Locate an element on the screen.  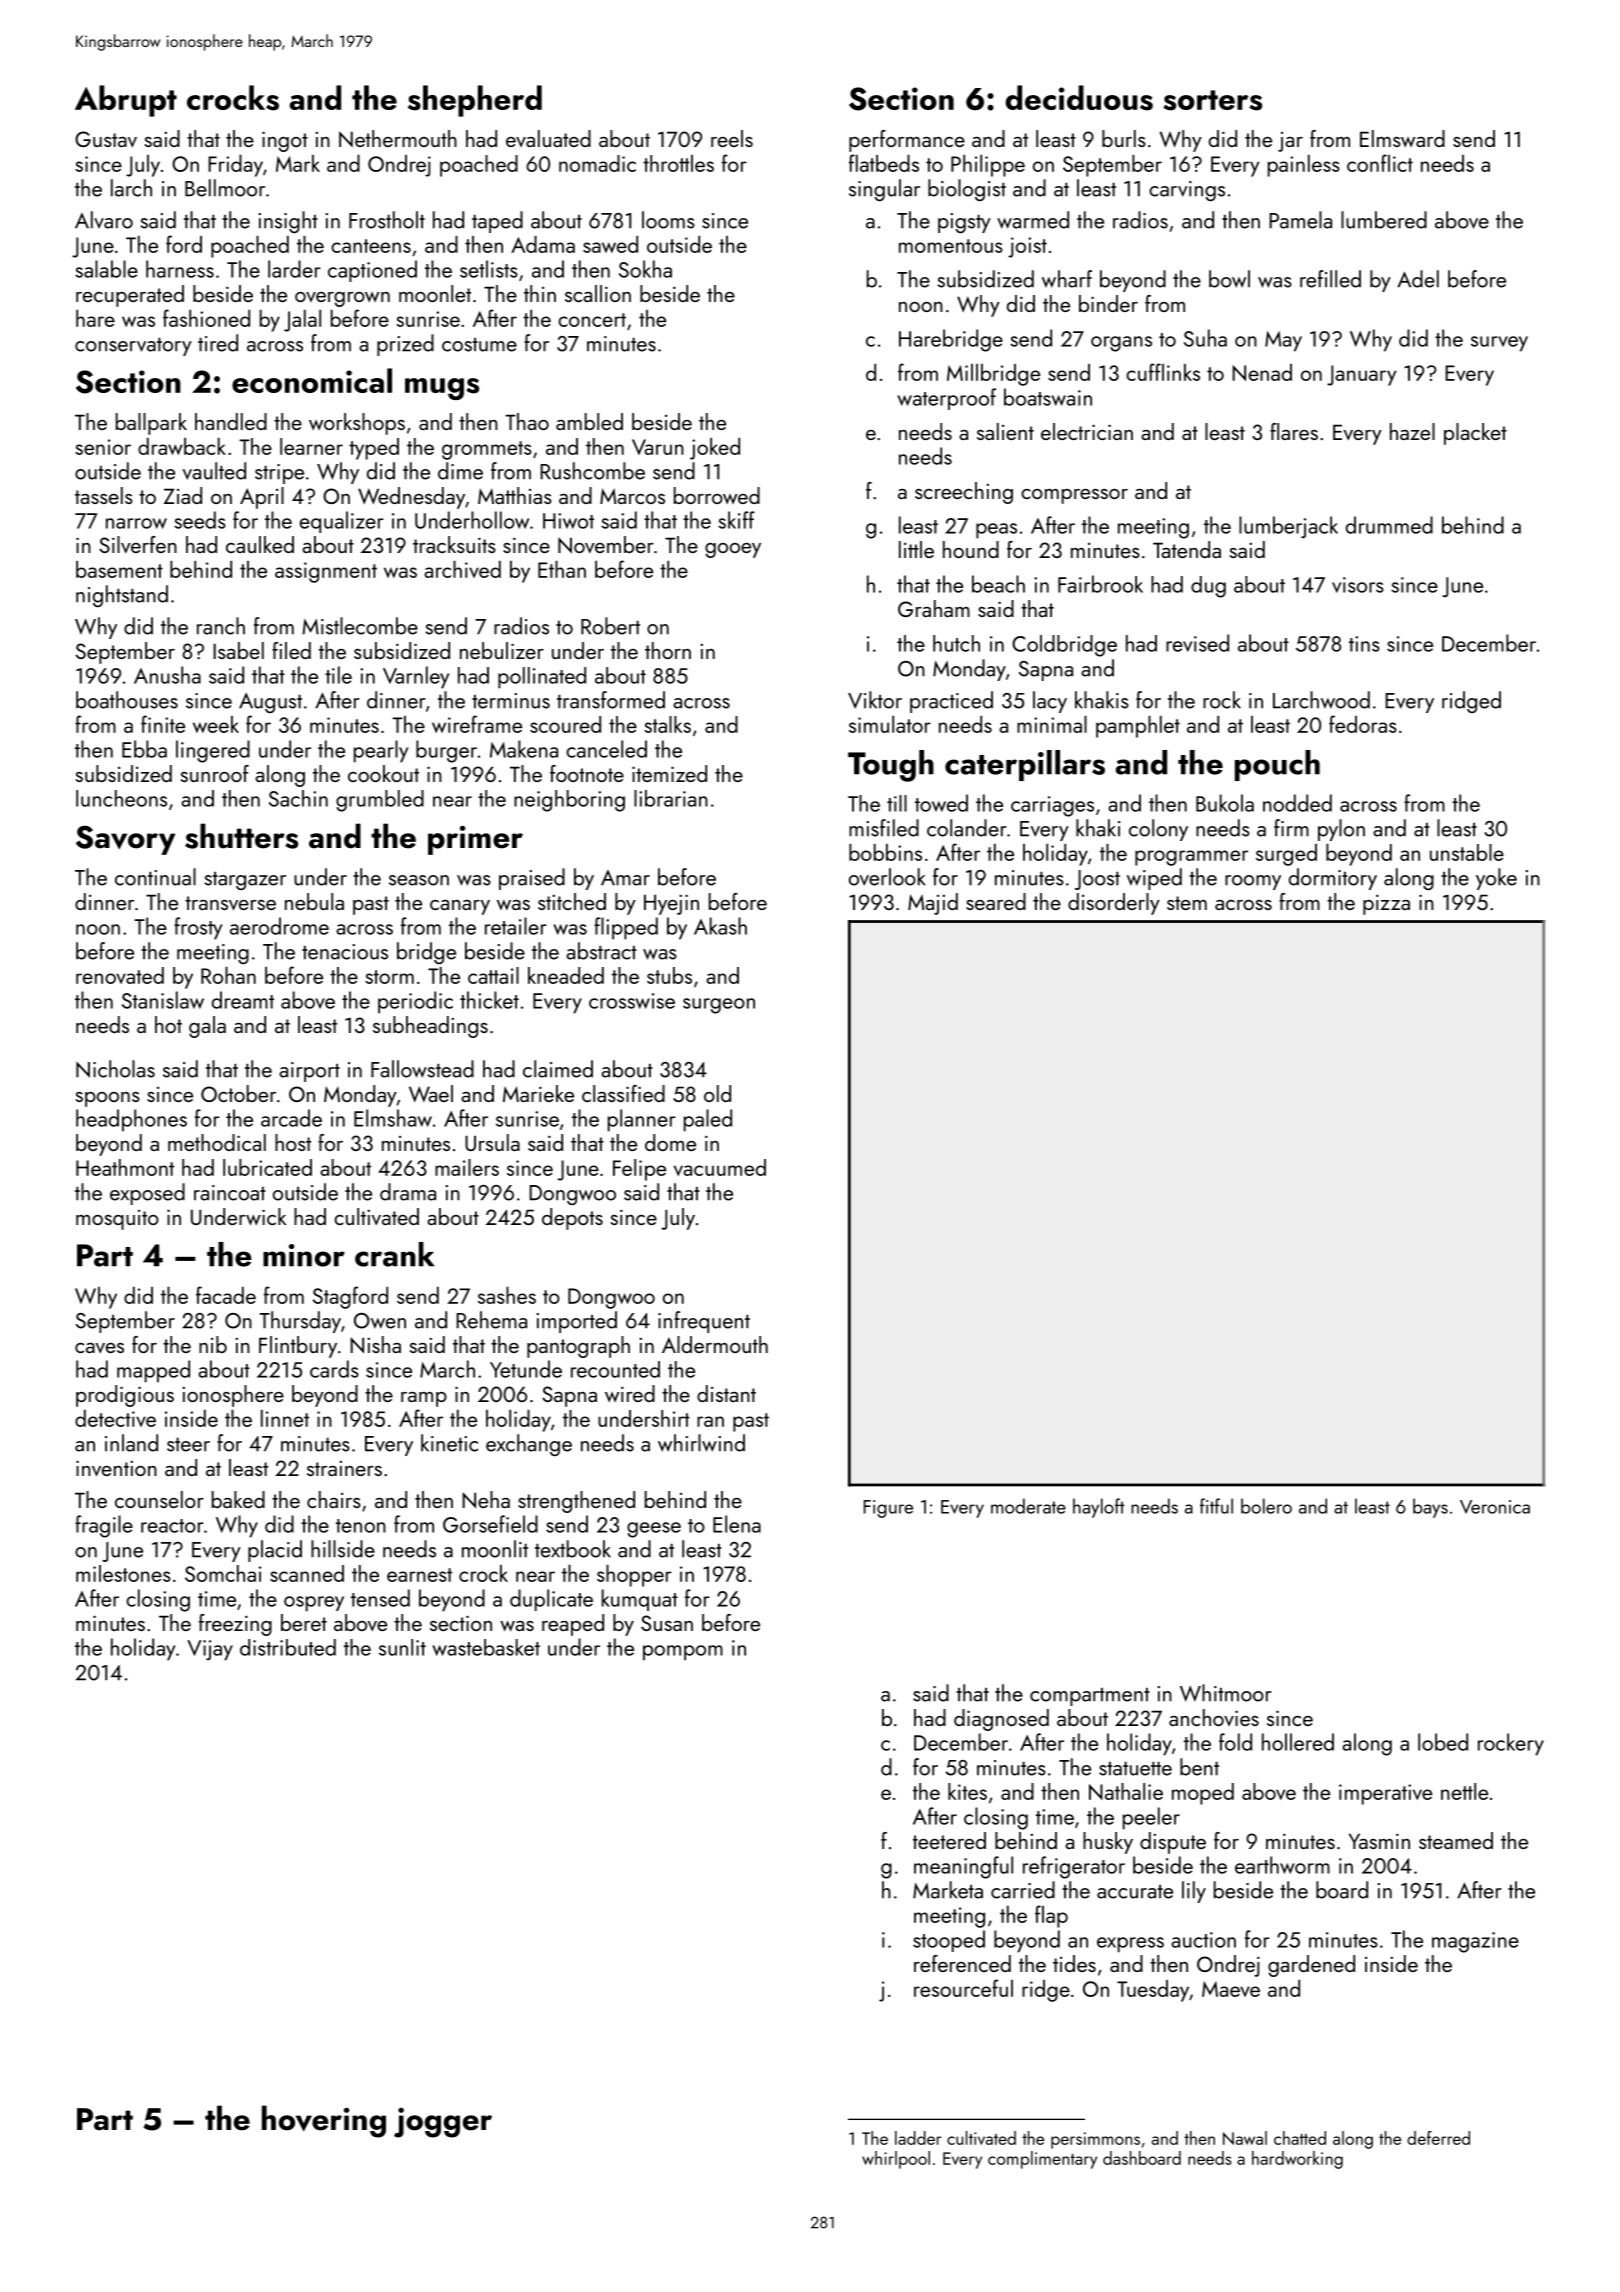
pizza is located at coordinates (1386, 904).
